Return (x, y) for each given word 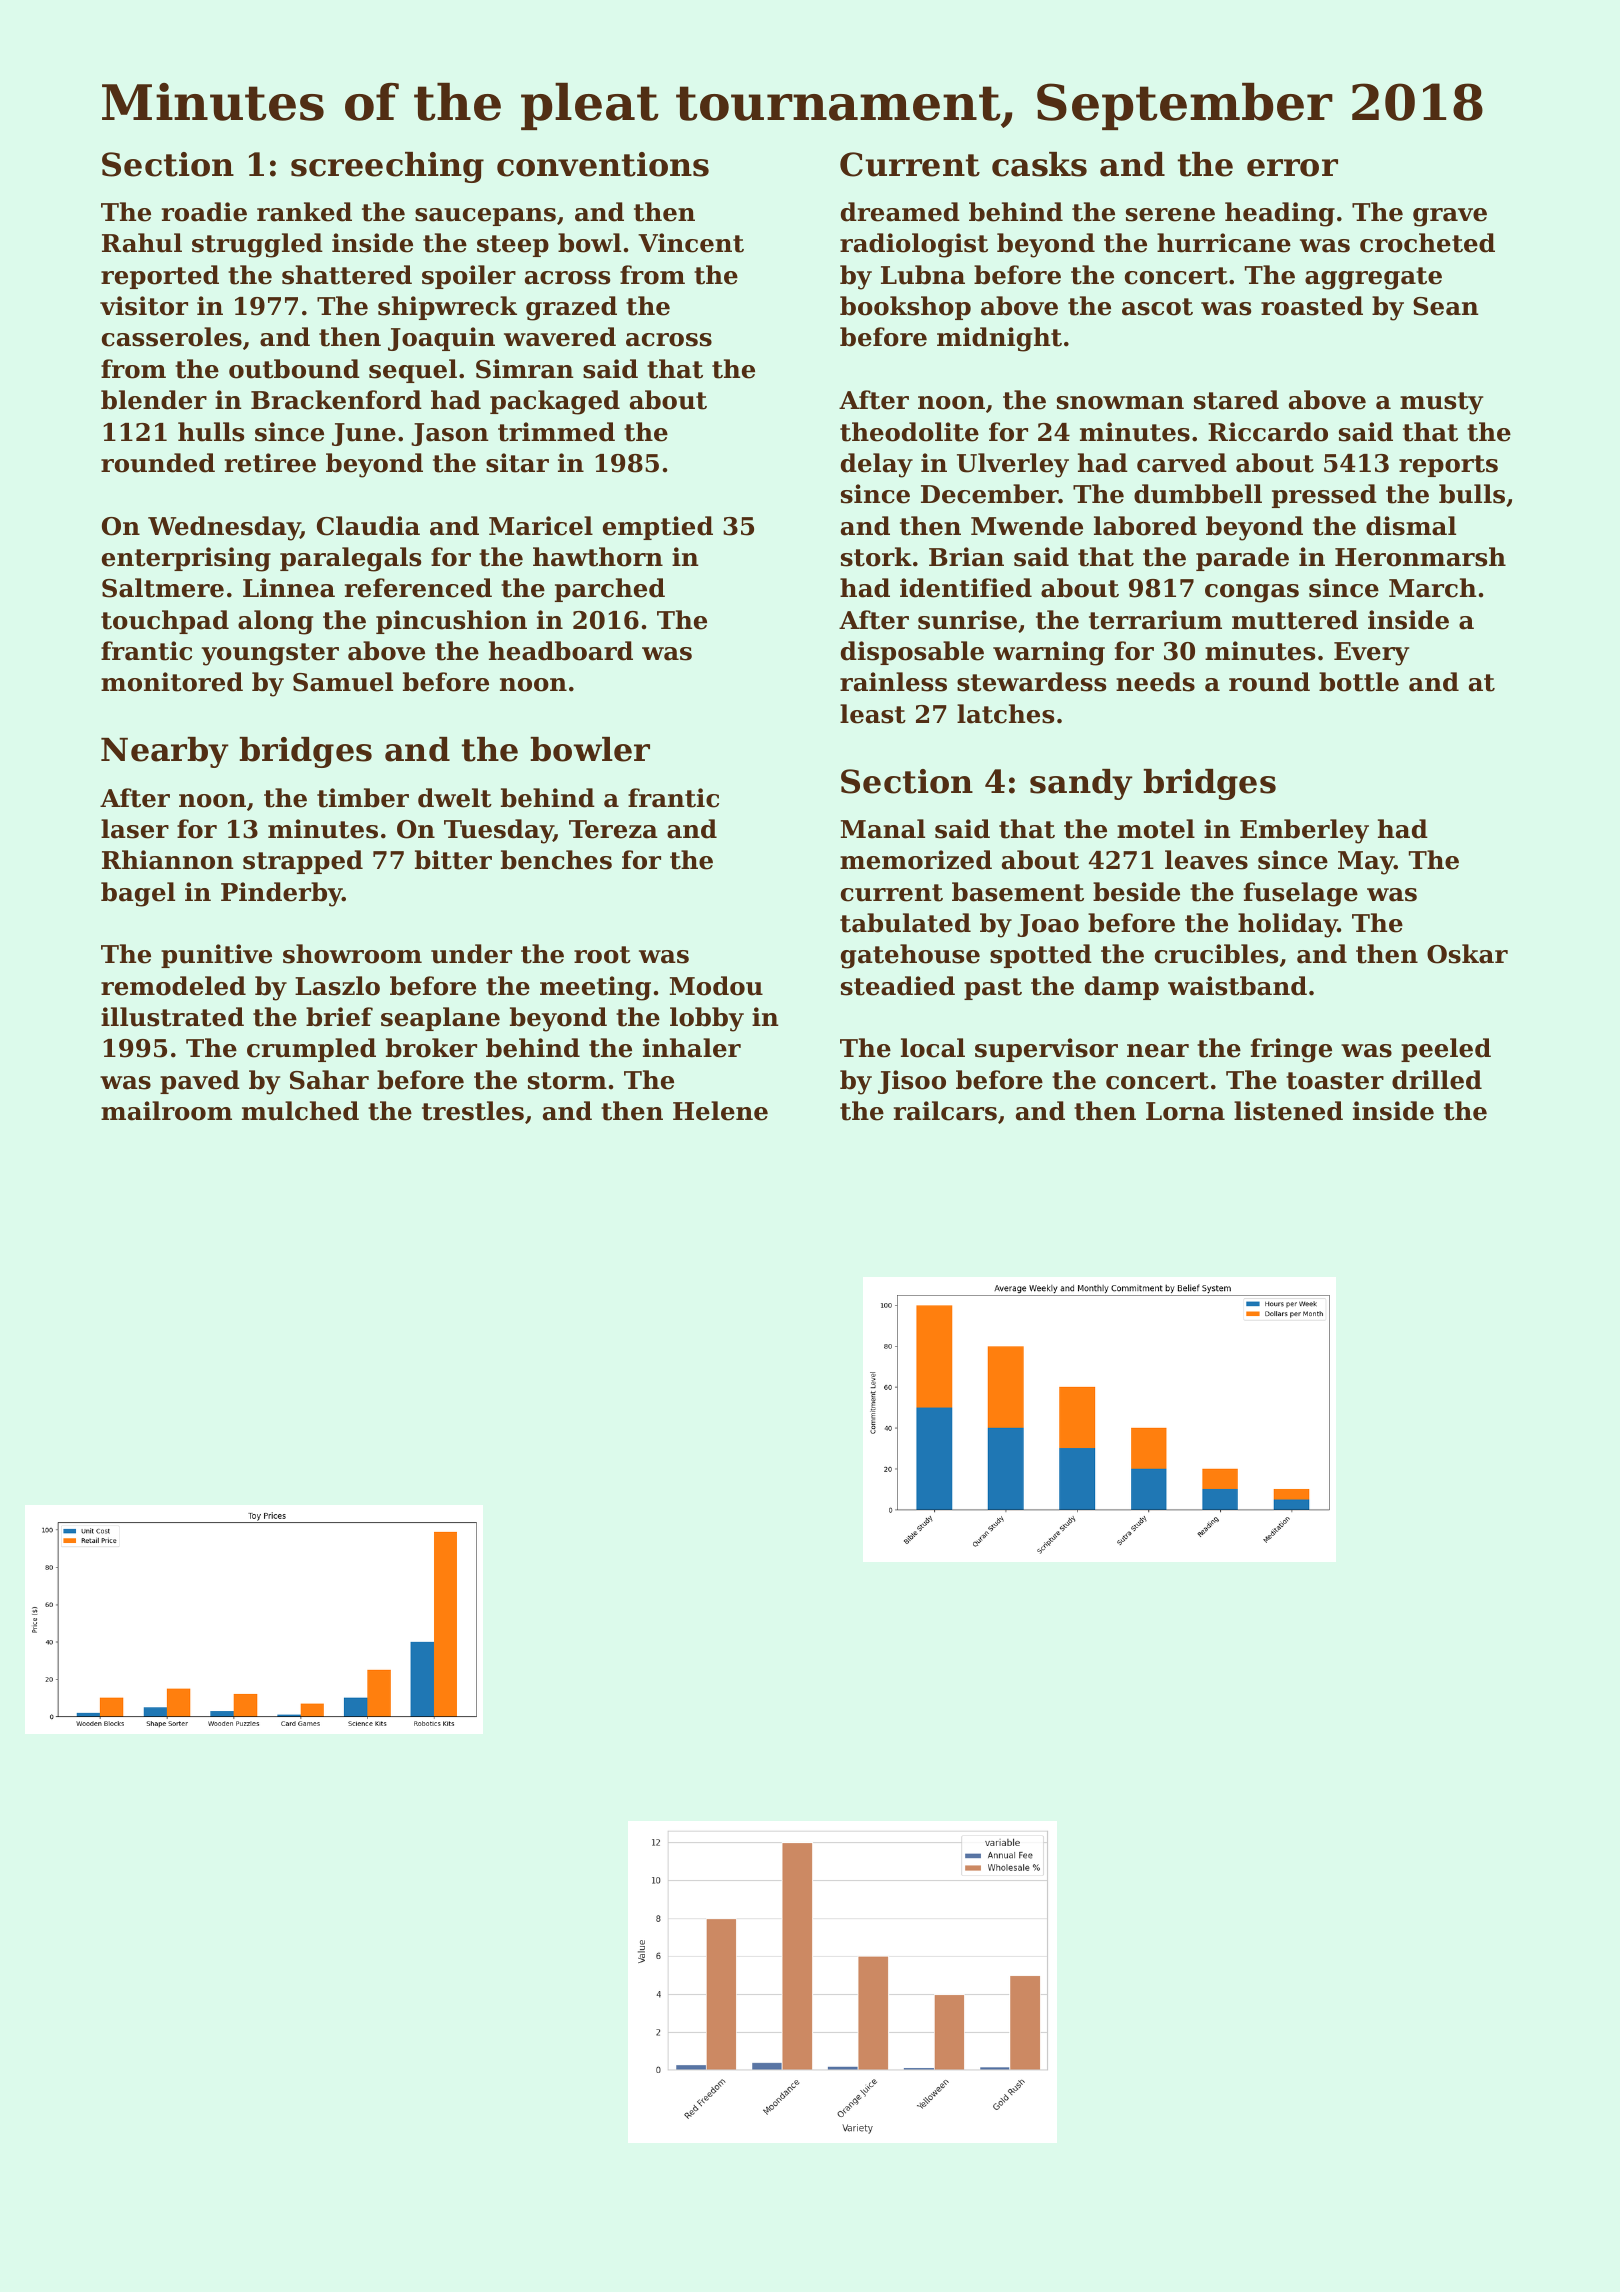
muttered (1295, 620)
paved (200, 1082)
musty (1441, 403)
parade (1242, 559)
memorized (916, 860)
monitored (172, 682)
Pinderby (281, 894)
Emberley (1304, 831)
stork (876, 557)
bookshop (905, 308)
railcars (945, 1111)
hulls (211, 432)
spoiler (469, 277)
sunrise (967, 620)
